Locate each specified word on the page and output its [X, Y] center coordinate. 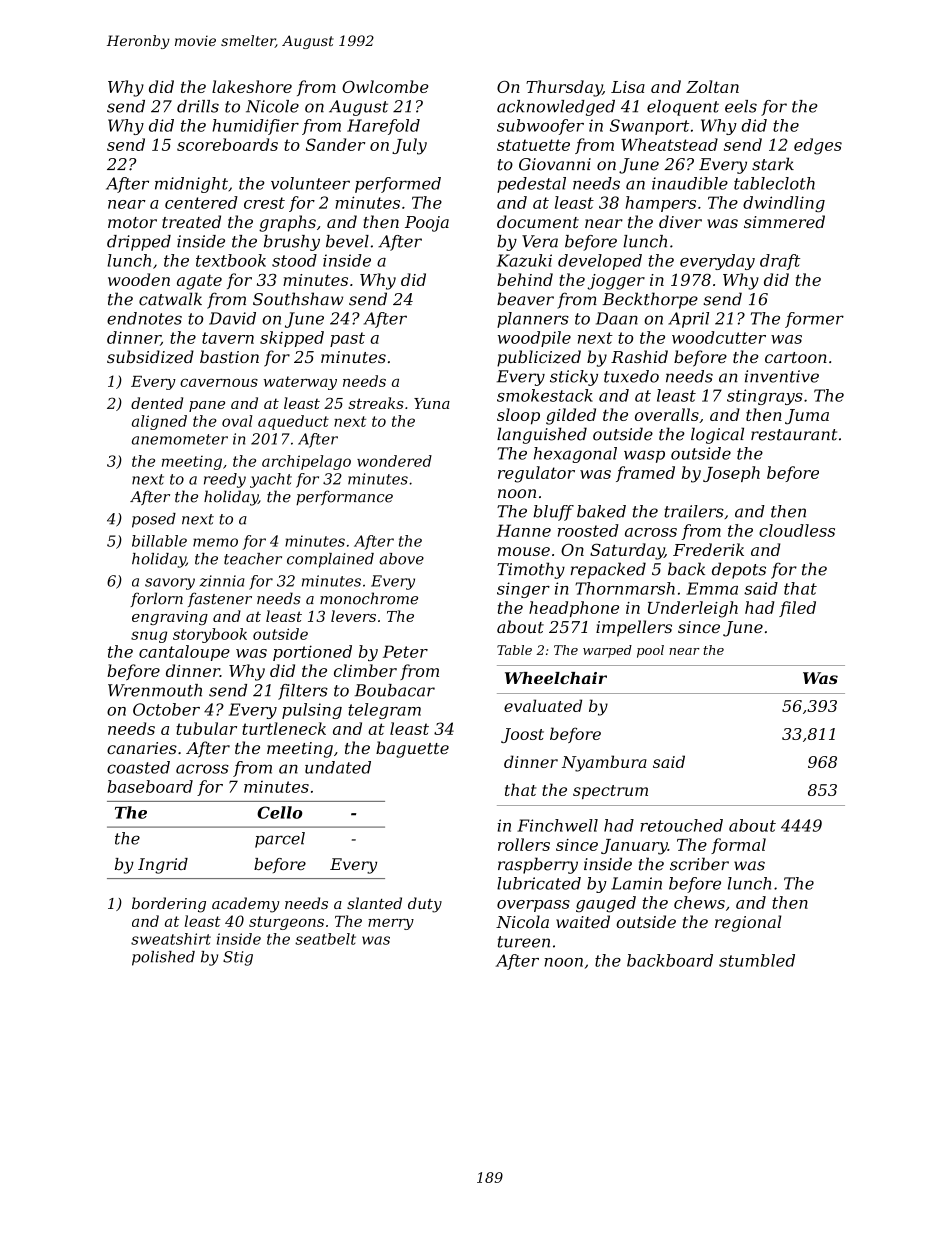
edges [818, 146]
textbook [231, 260]
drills [198, 106]
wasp [644, 456]
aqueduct [293, 422]
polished [163, 958]
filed [797, 609]
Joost [522, 735]
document [538, 221]
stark [773, 164]
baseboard [150, 786]
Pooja [427, 224]
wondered [394, 461]
